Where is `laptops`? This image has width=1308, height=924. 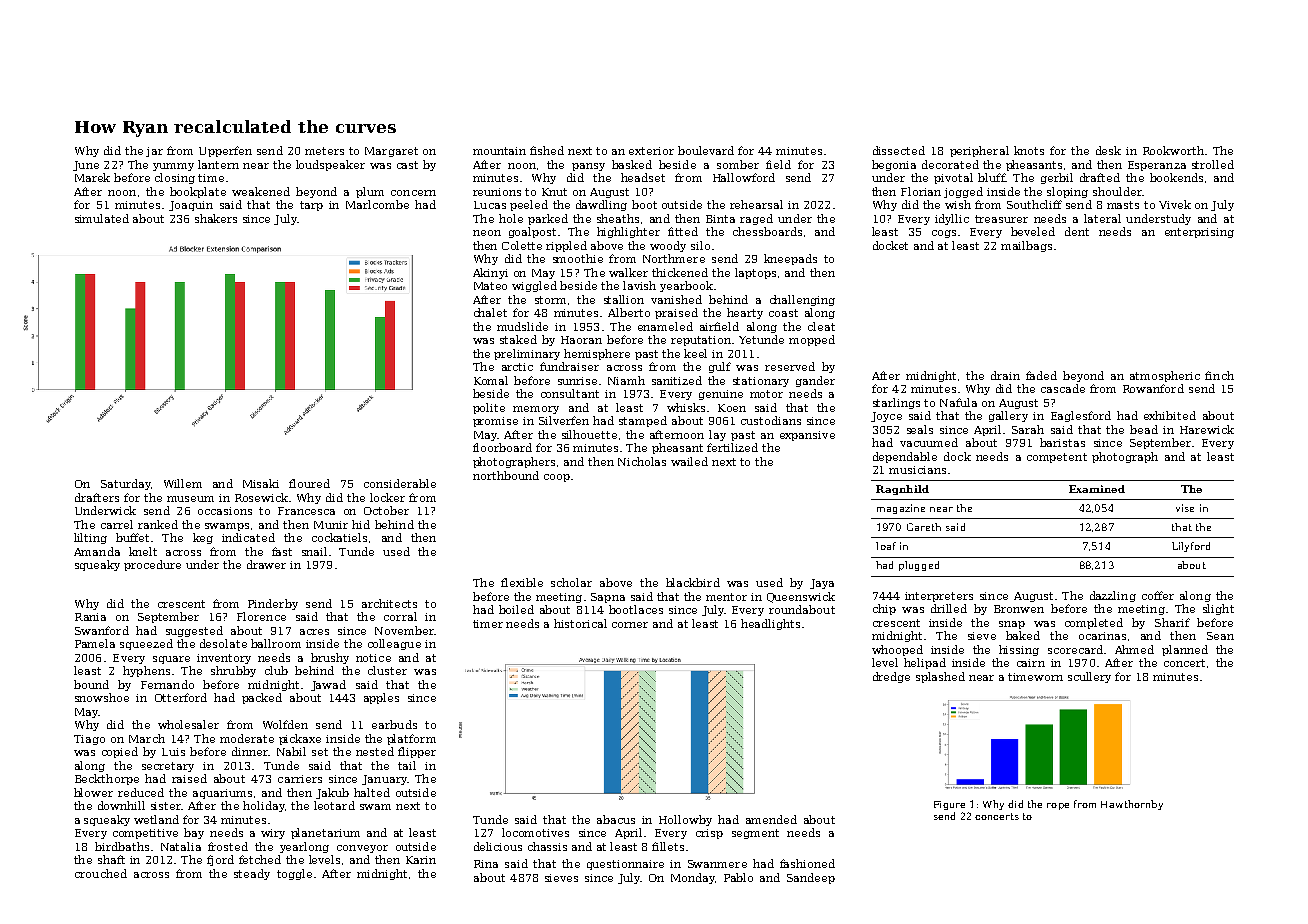
laptops is located at coordinates (755, 273).
